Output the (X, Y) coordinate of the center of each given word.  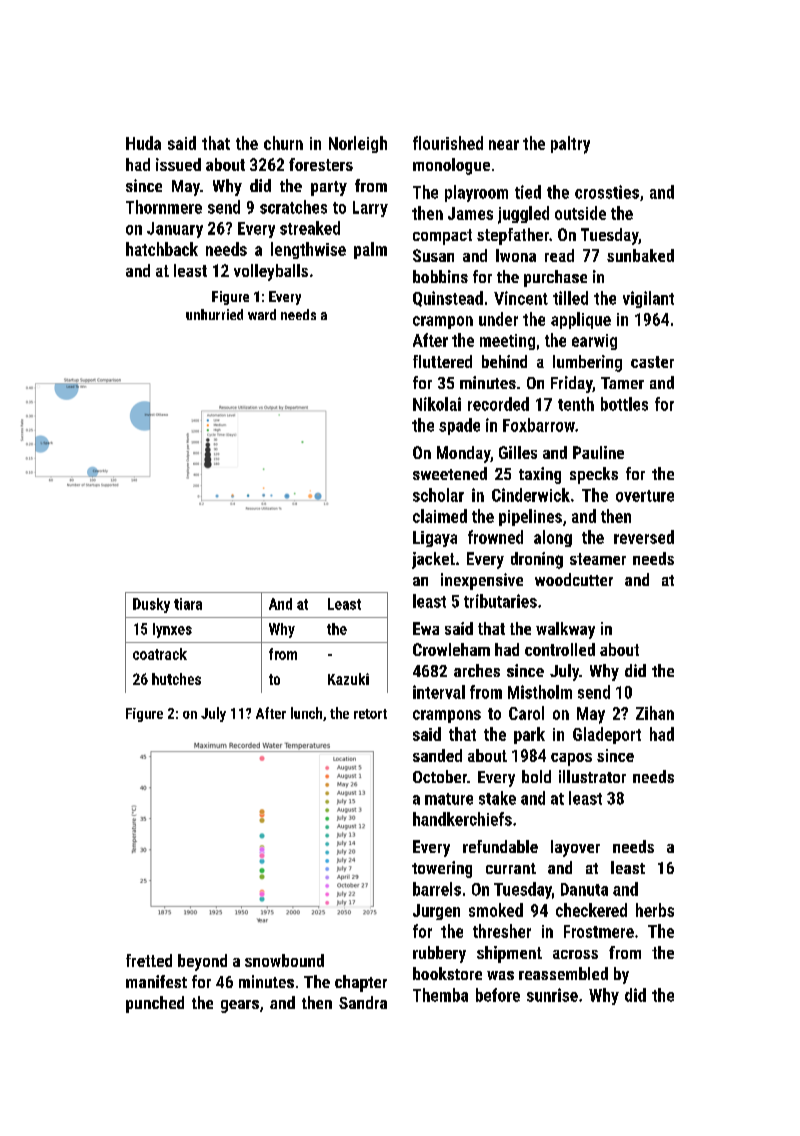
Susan (433, 255)
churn (283, 143)
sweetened (450, 473)
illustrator (592, 776)
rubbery (439, 954)
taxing (540, 475)
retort (370, 714)
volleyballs (271, 272)
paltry (570, 145)
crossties (607, 192)
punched (155, 1004)
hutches (176, 679)
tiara (188, 604)
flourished (448, 143)
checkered (591, 910)
